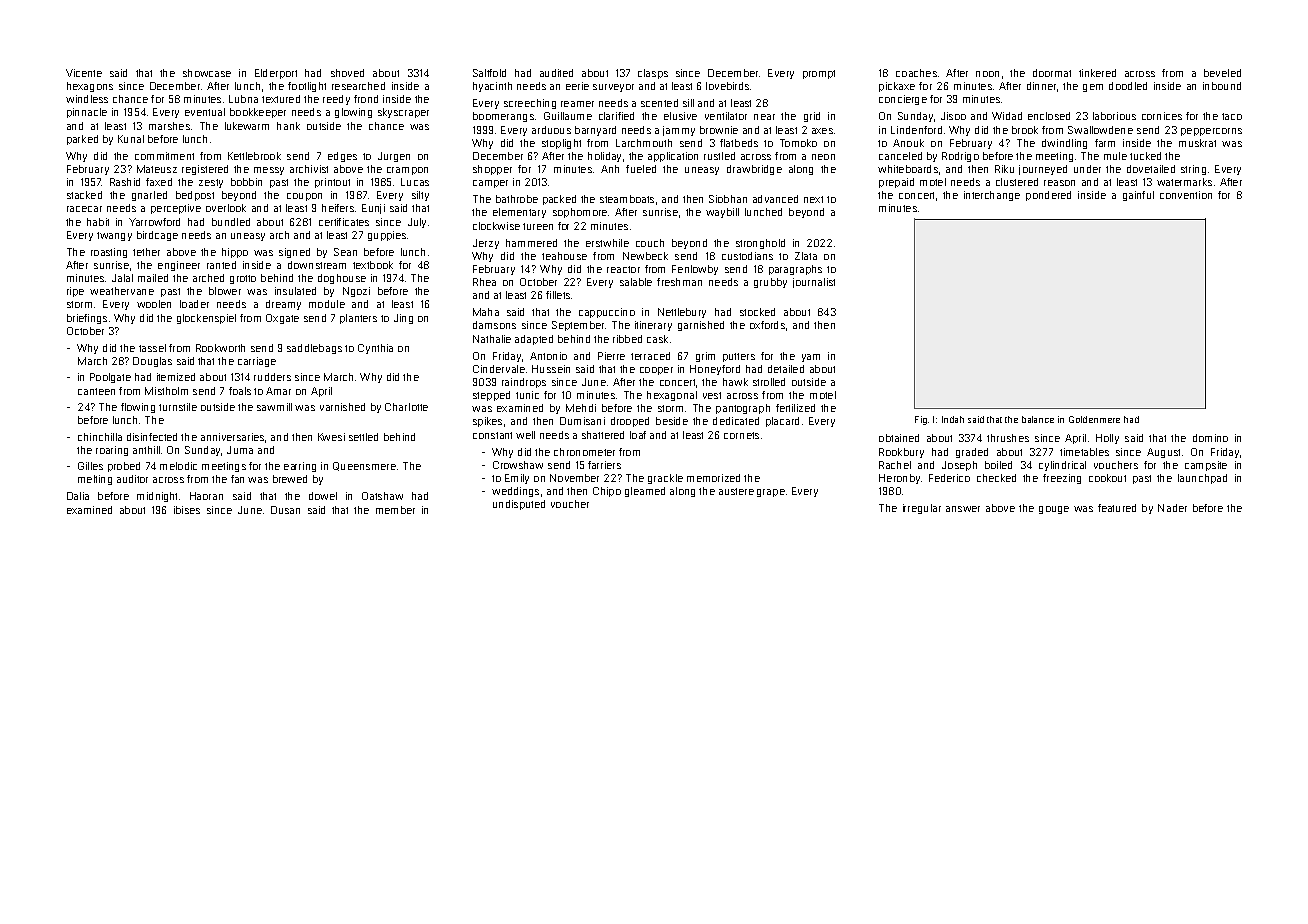 The width and height of the image is (1308, 924). What do you see at coordinates (1222, 73) in the image?
I see `beveled` at bounding box center [1222, 73].
